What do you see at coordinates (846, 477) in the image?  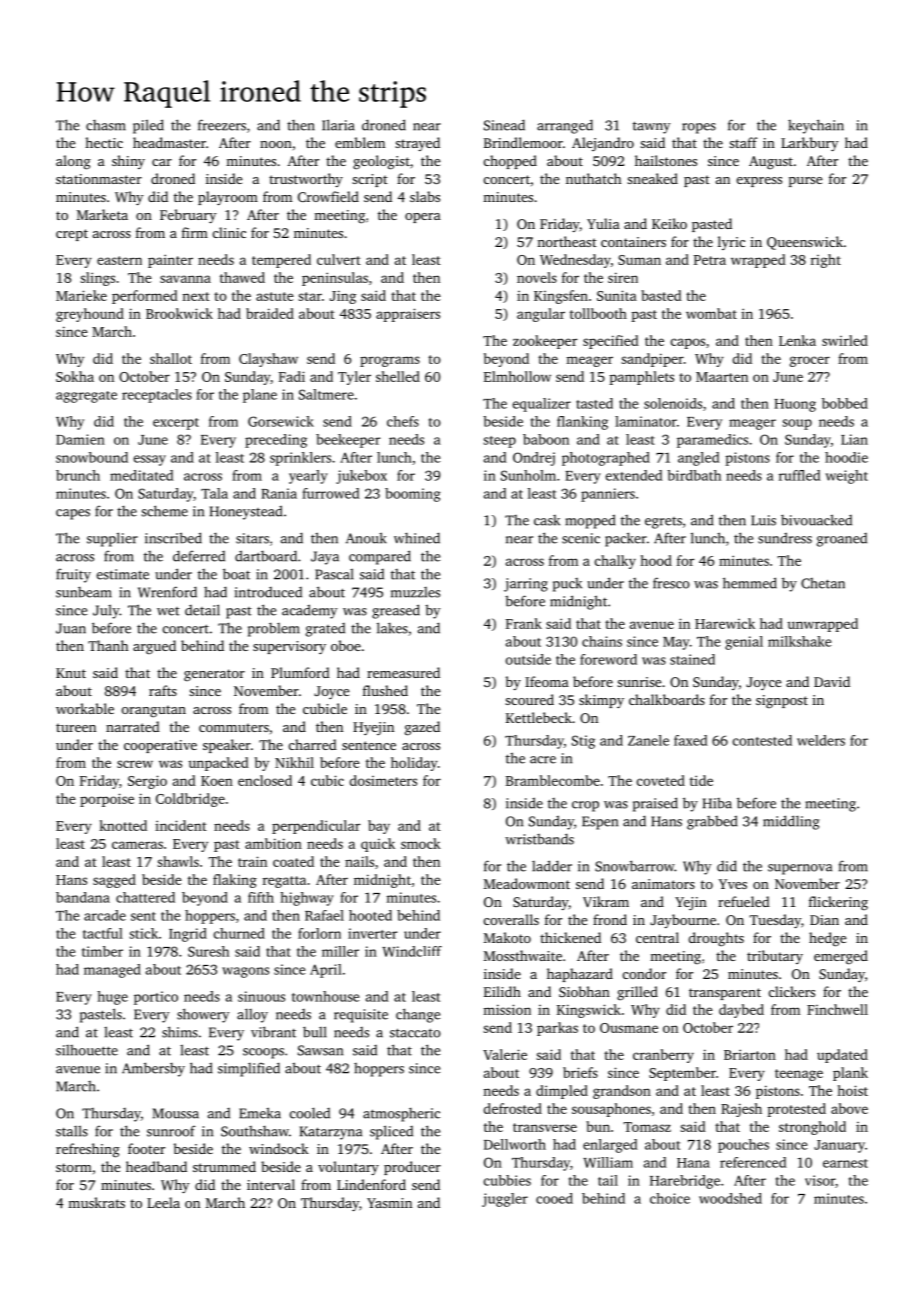 I see `weight` at bounding box center [846, 477].
